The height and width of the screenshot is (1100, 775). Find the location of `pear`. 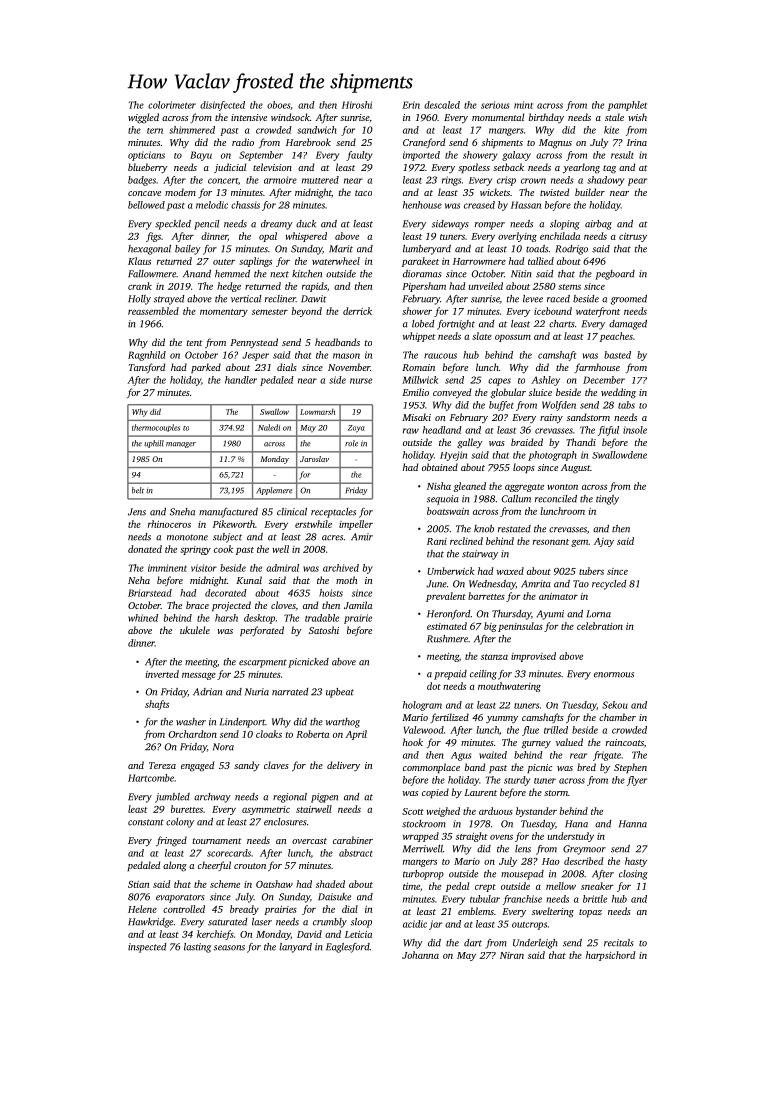

pear is located at coordinates (637, 182).
